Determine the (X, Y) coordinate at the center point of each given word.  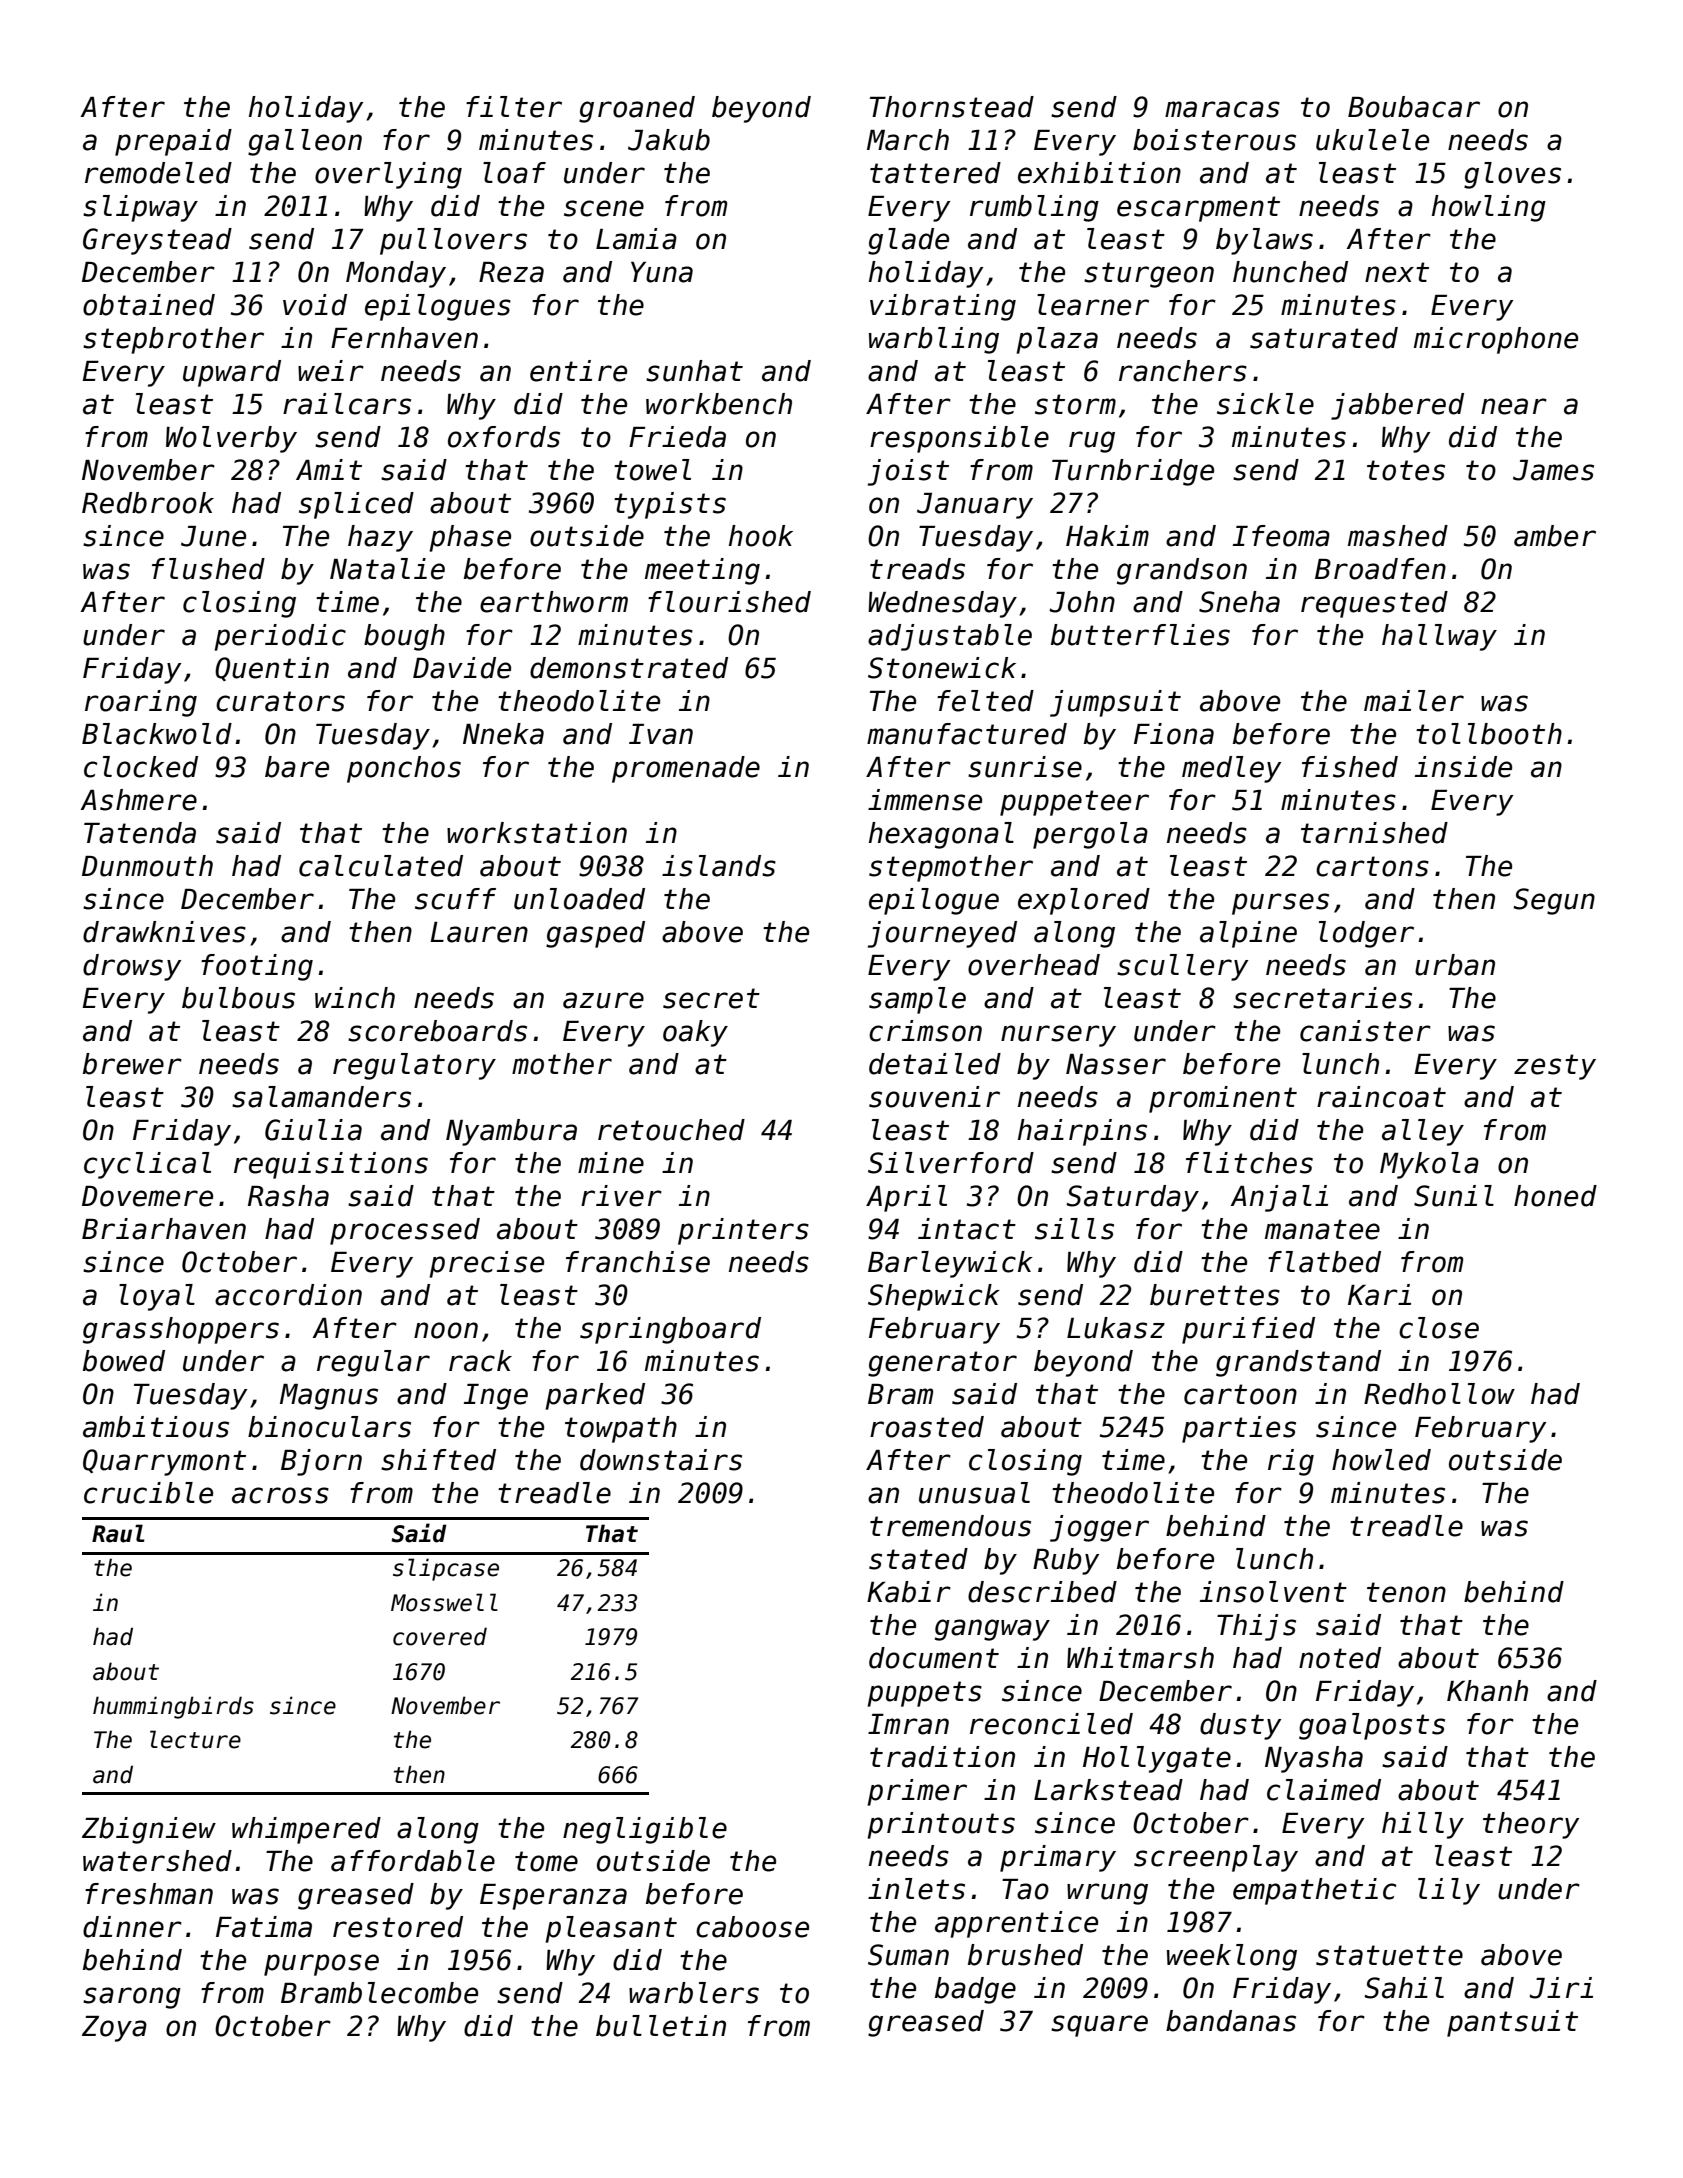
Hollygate (1157, 1759)
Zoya (114, 2029)
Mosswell (444, 1602)
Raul (118, 1533)
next (1397, 272)
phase (470, 538)
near (1514, 406)
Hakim (1107, 536)
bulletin (661, 2026)
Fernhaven (404, 338)
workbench (719, 404)
